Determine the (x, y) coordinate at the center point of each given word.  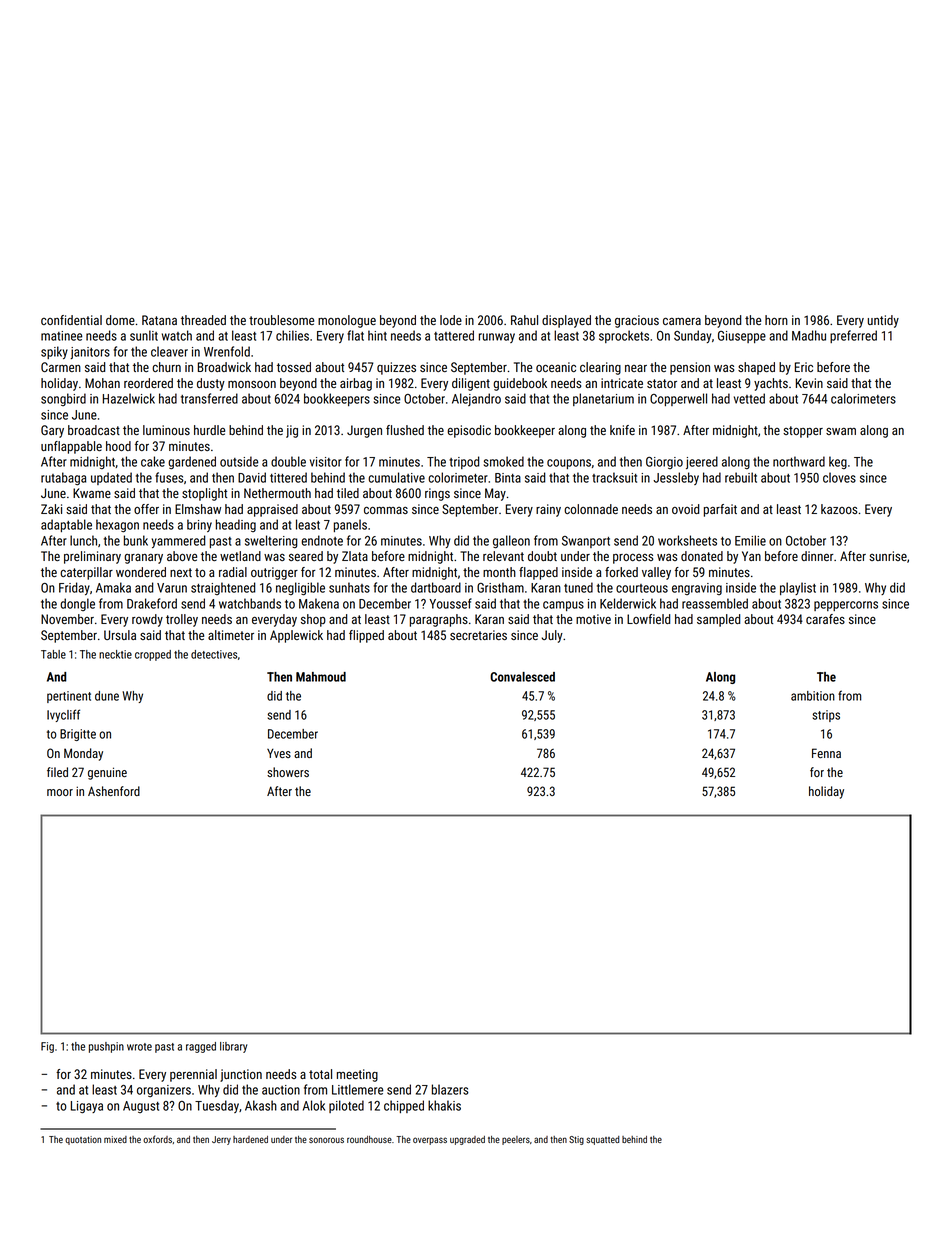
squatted (603, 1140)
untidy (883, 321)
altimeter (231, 635)
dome (120, 320)
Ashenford (114, 791)
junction (241, 1075)
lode (451, 320)
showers (288, 772)
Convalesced (522, 677)
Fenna (826, 753)
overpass (430, 1141)
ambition (813, 696)
